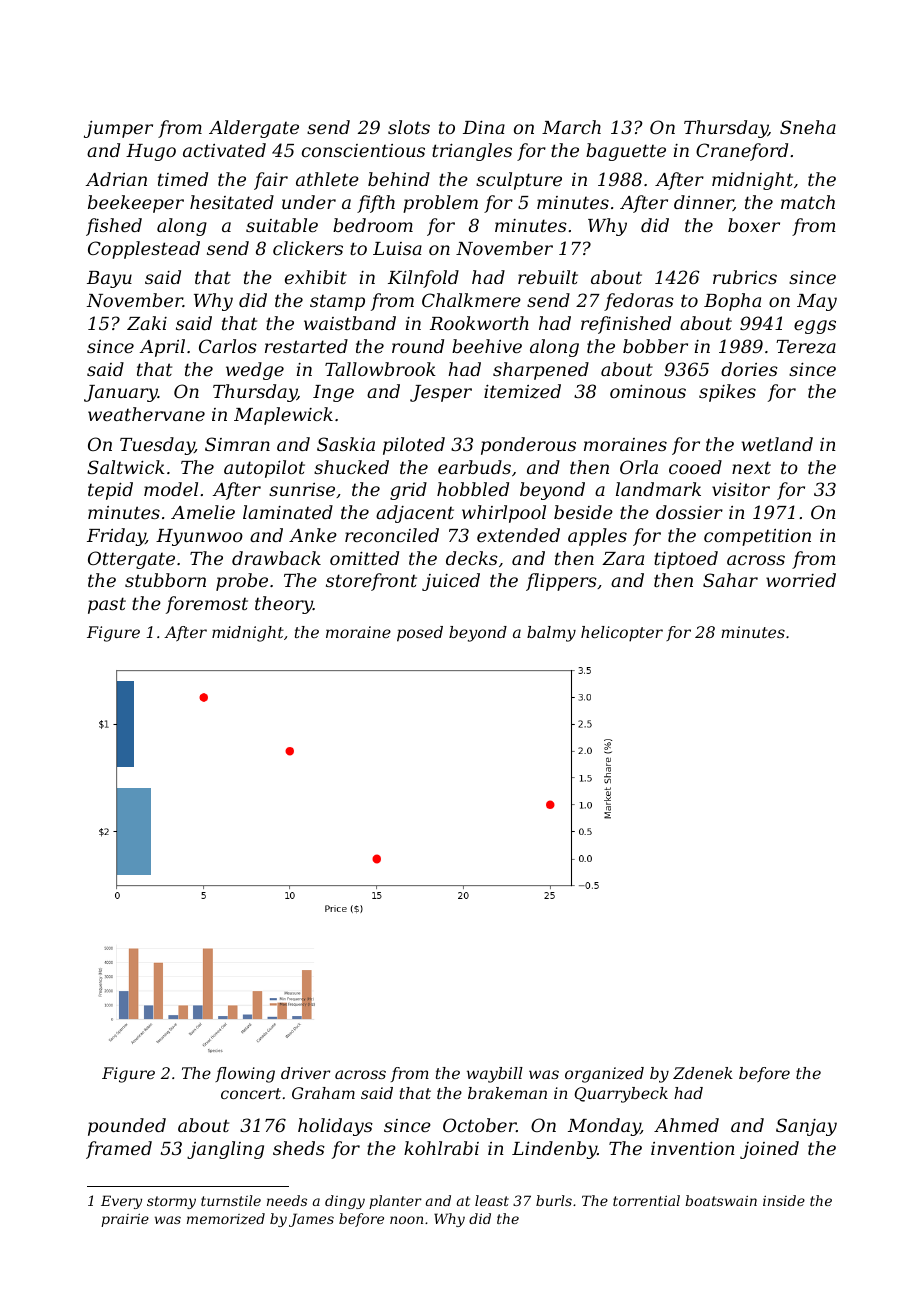  What do you see at coordinates (806, 1127) in the image?
I see `Sanjay` at bounding box center [806, 1127].
